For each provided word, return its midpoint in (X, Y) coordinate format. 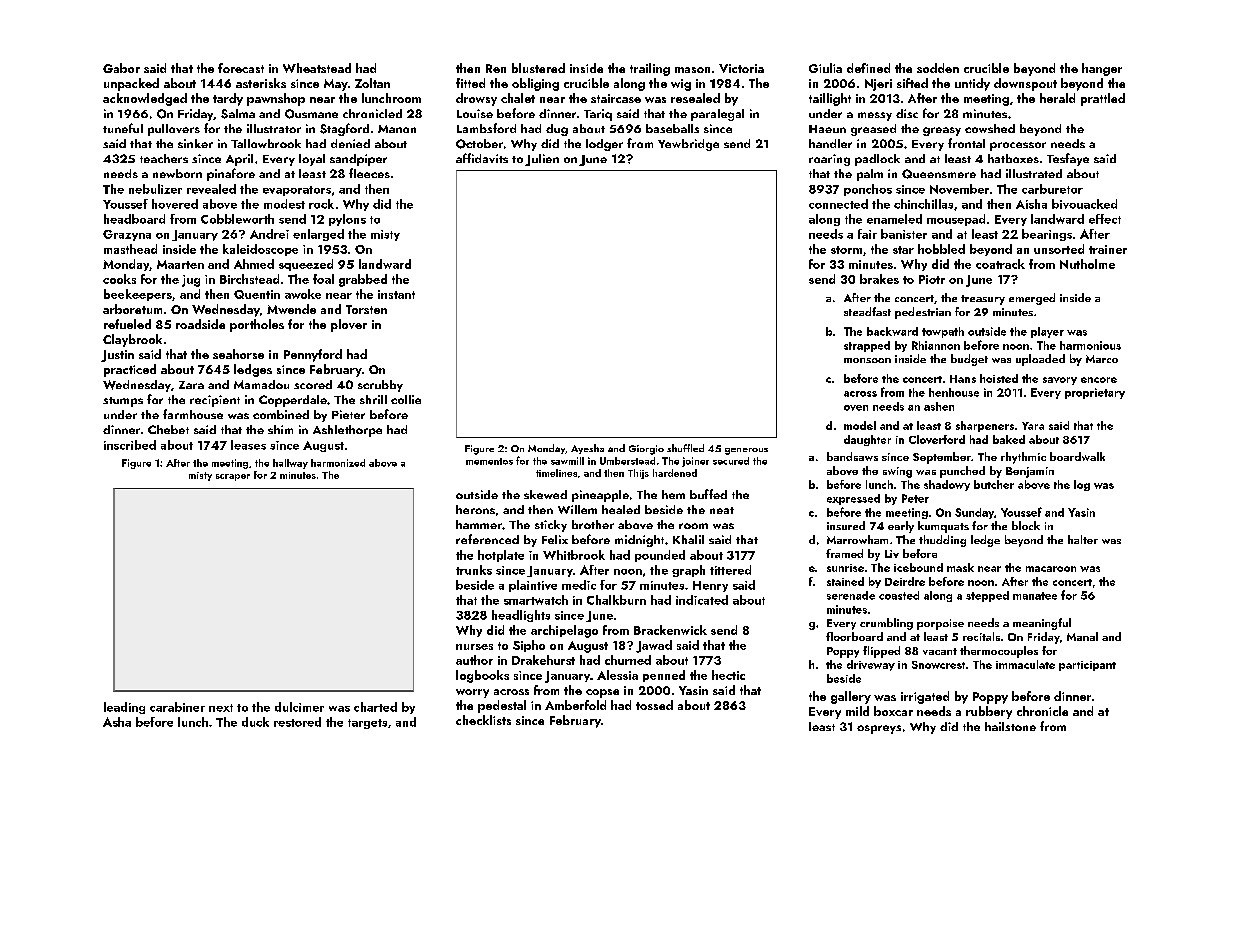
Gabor (121, 68)
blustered (538, 68)
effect (1105, 219)
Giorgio (646, 450)
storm (846, 250)
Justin (117, 356)
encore (1099, 380)
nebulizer (155, 189)
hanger (1102, 69)
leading (124, 708)
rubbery (989, 712)
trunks (474, 570)
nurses (474, 647)
